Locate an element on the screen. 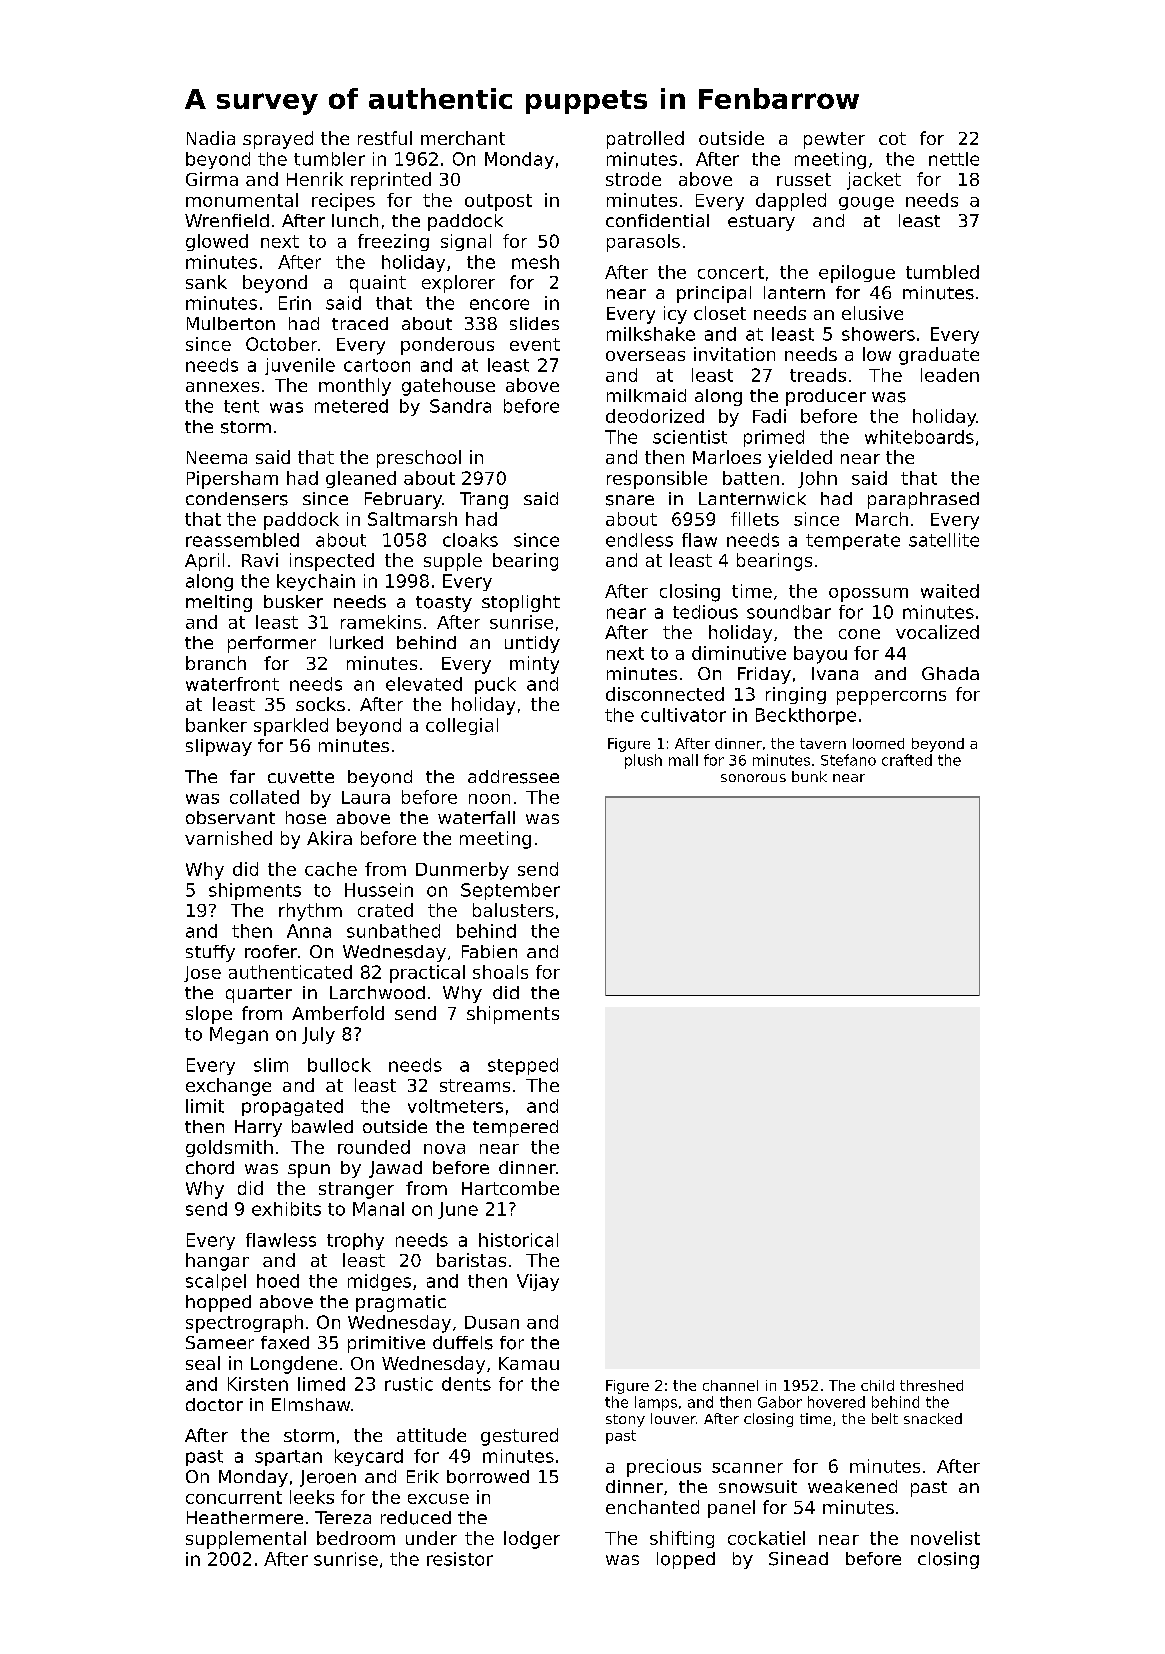 The width and height of the screenshot is (1165, 1654). busker is located at coordinates (293, 601).
